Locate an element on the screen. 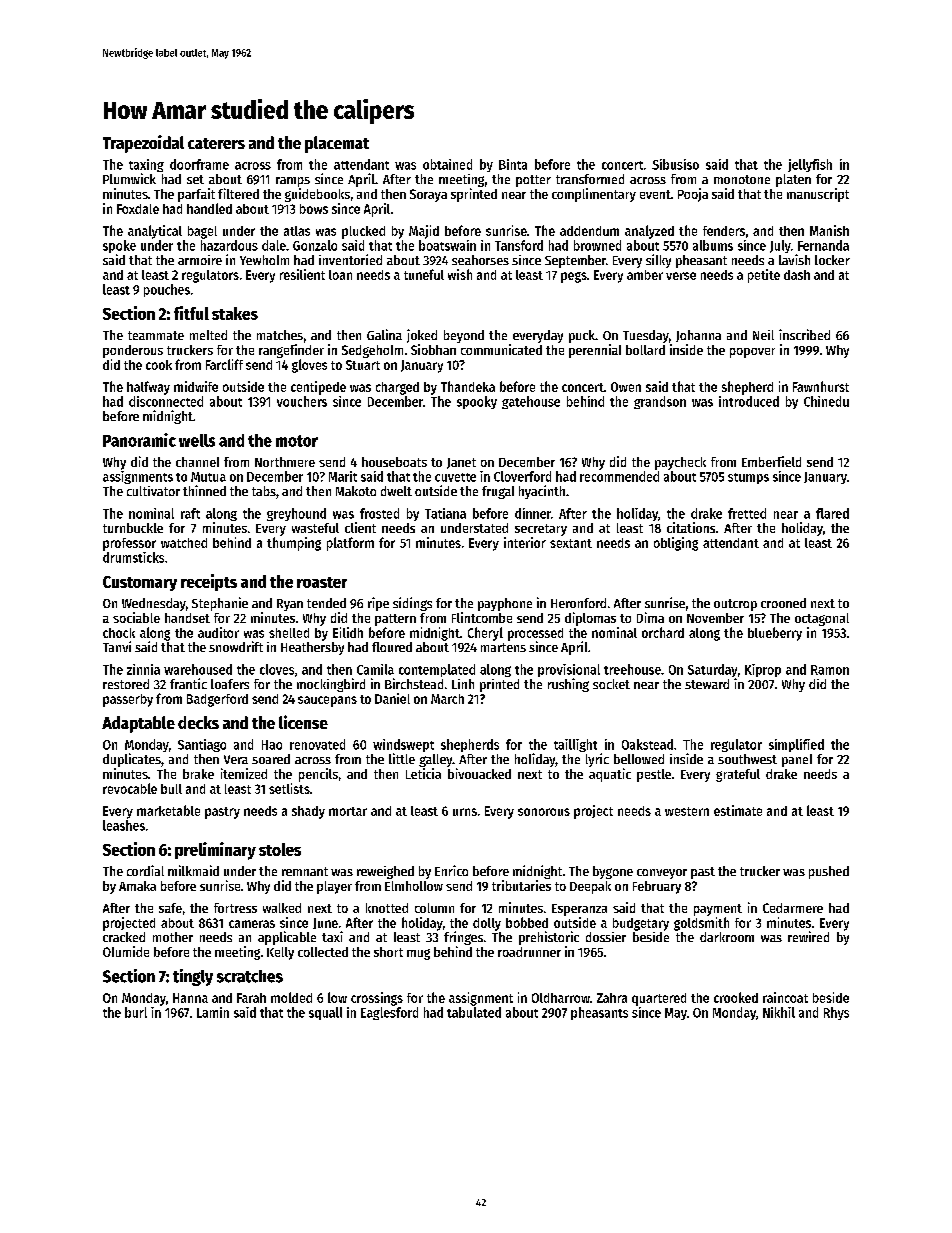  Kelly is located at coordinates (280, 953).
